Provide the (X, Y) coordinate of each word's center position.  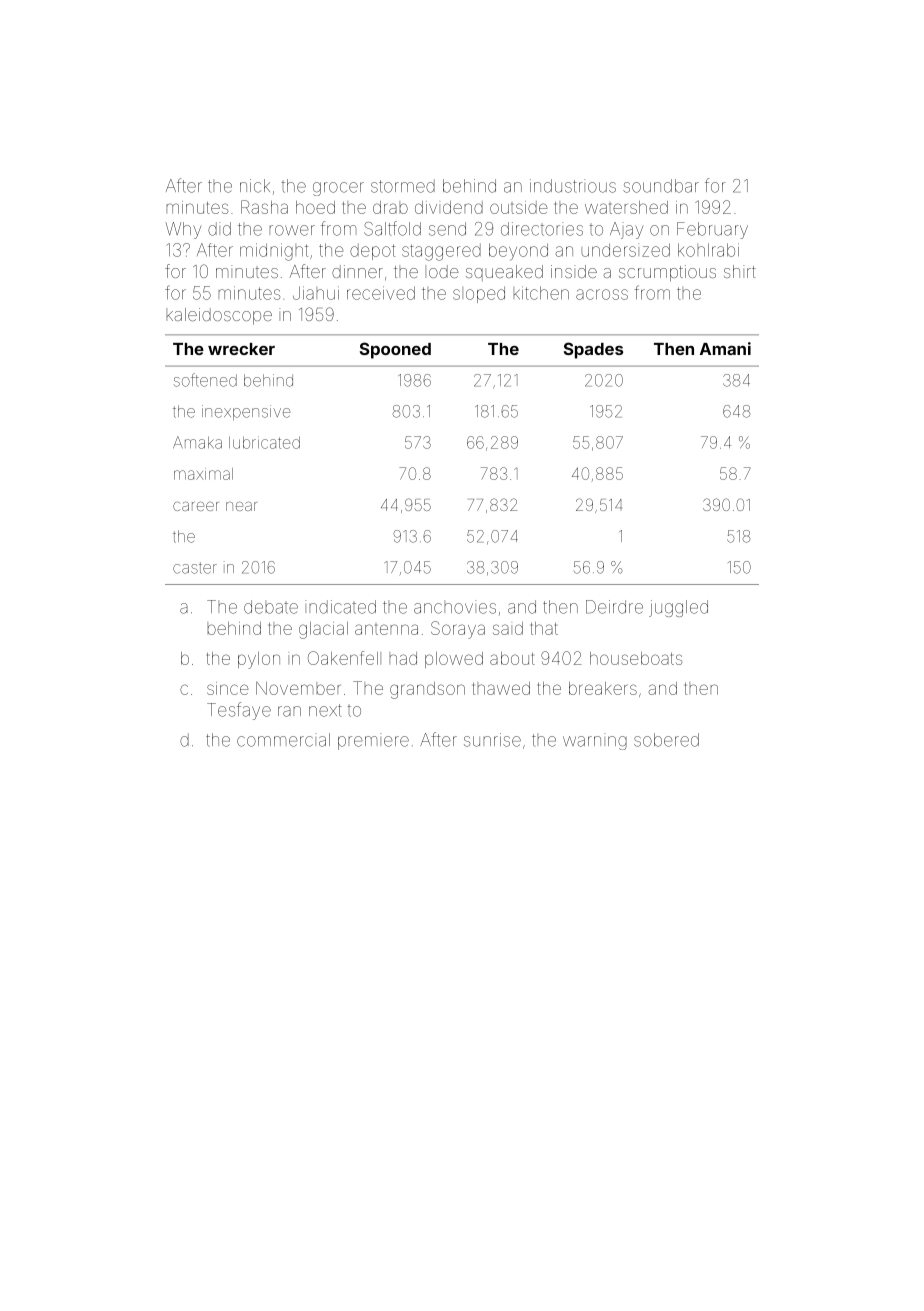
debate (271, 607)
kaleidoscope (219, 316)
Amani (725, 348)
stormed (403, 186)
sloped (479, 294)
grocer (338, 189)
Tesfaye (239, 711)
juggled (678, 608)
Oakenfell (344, 658)
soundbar (661, 186)
